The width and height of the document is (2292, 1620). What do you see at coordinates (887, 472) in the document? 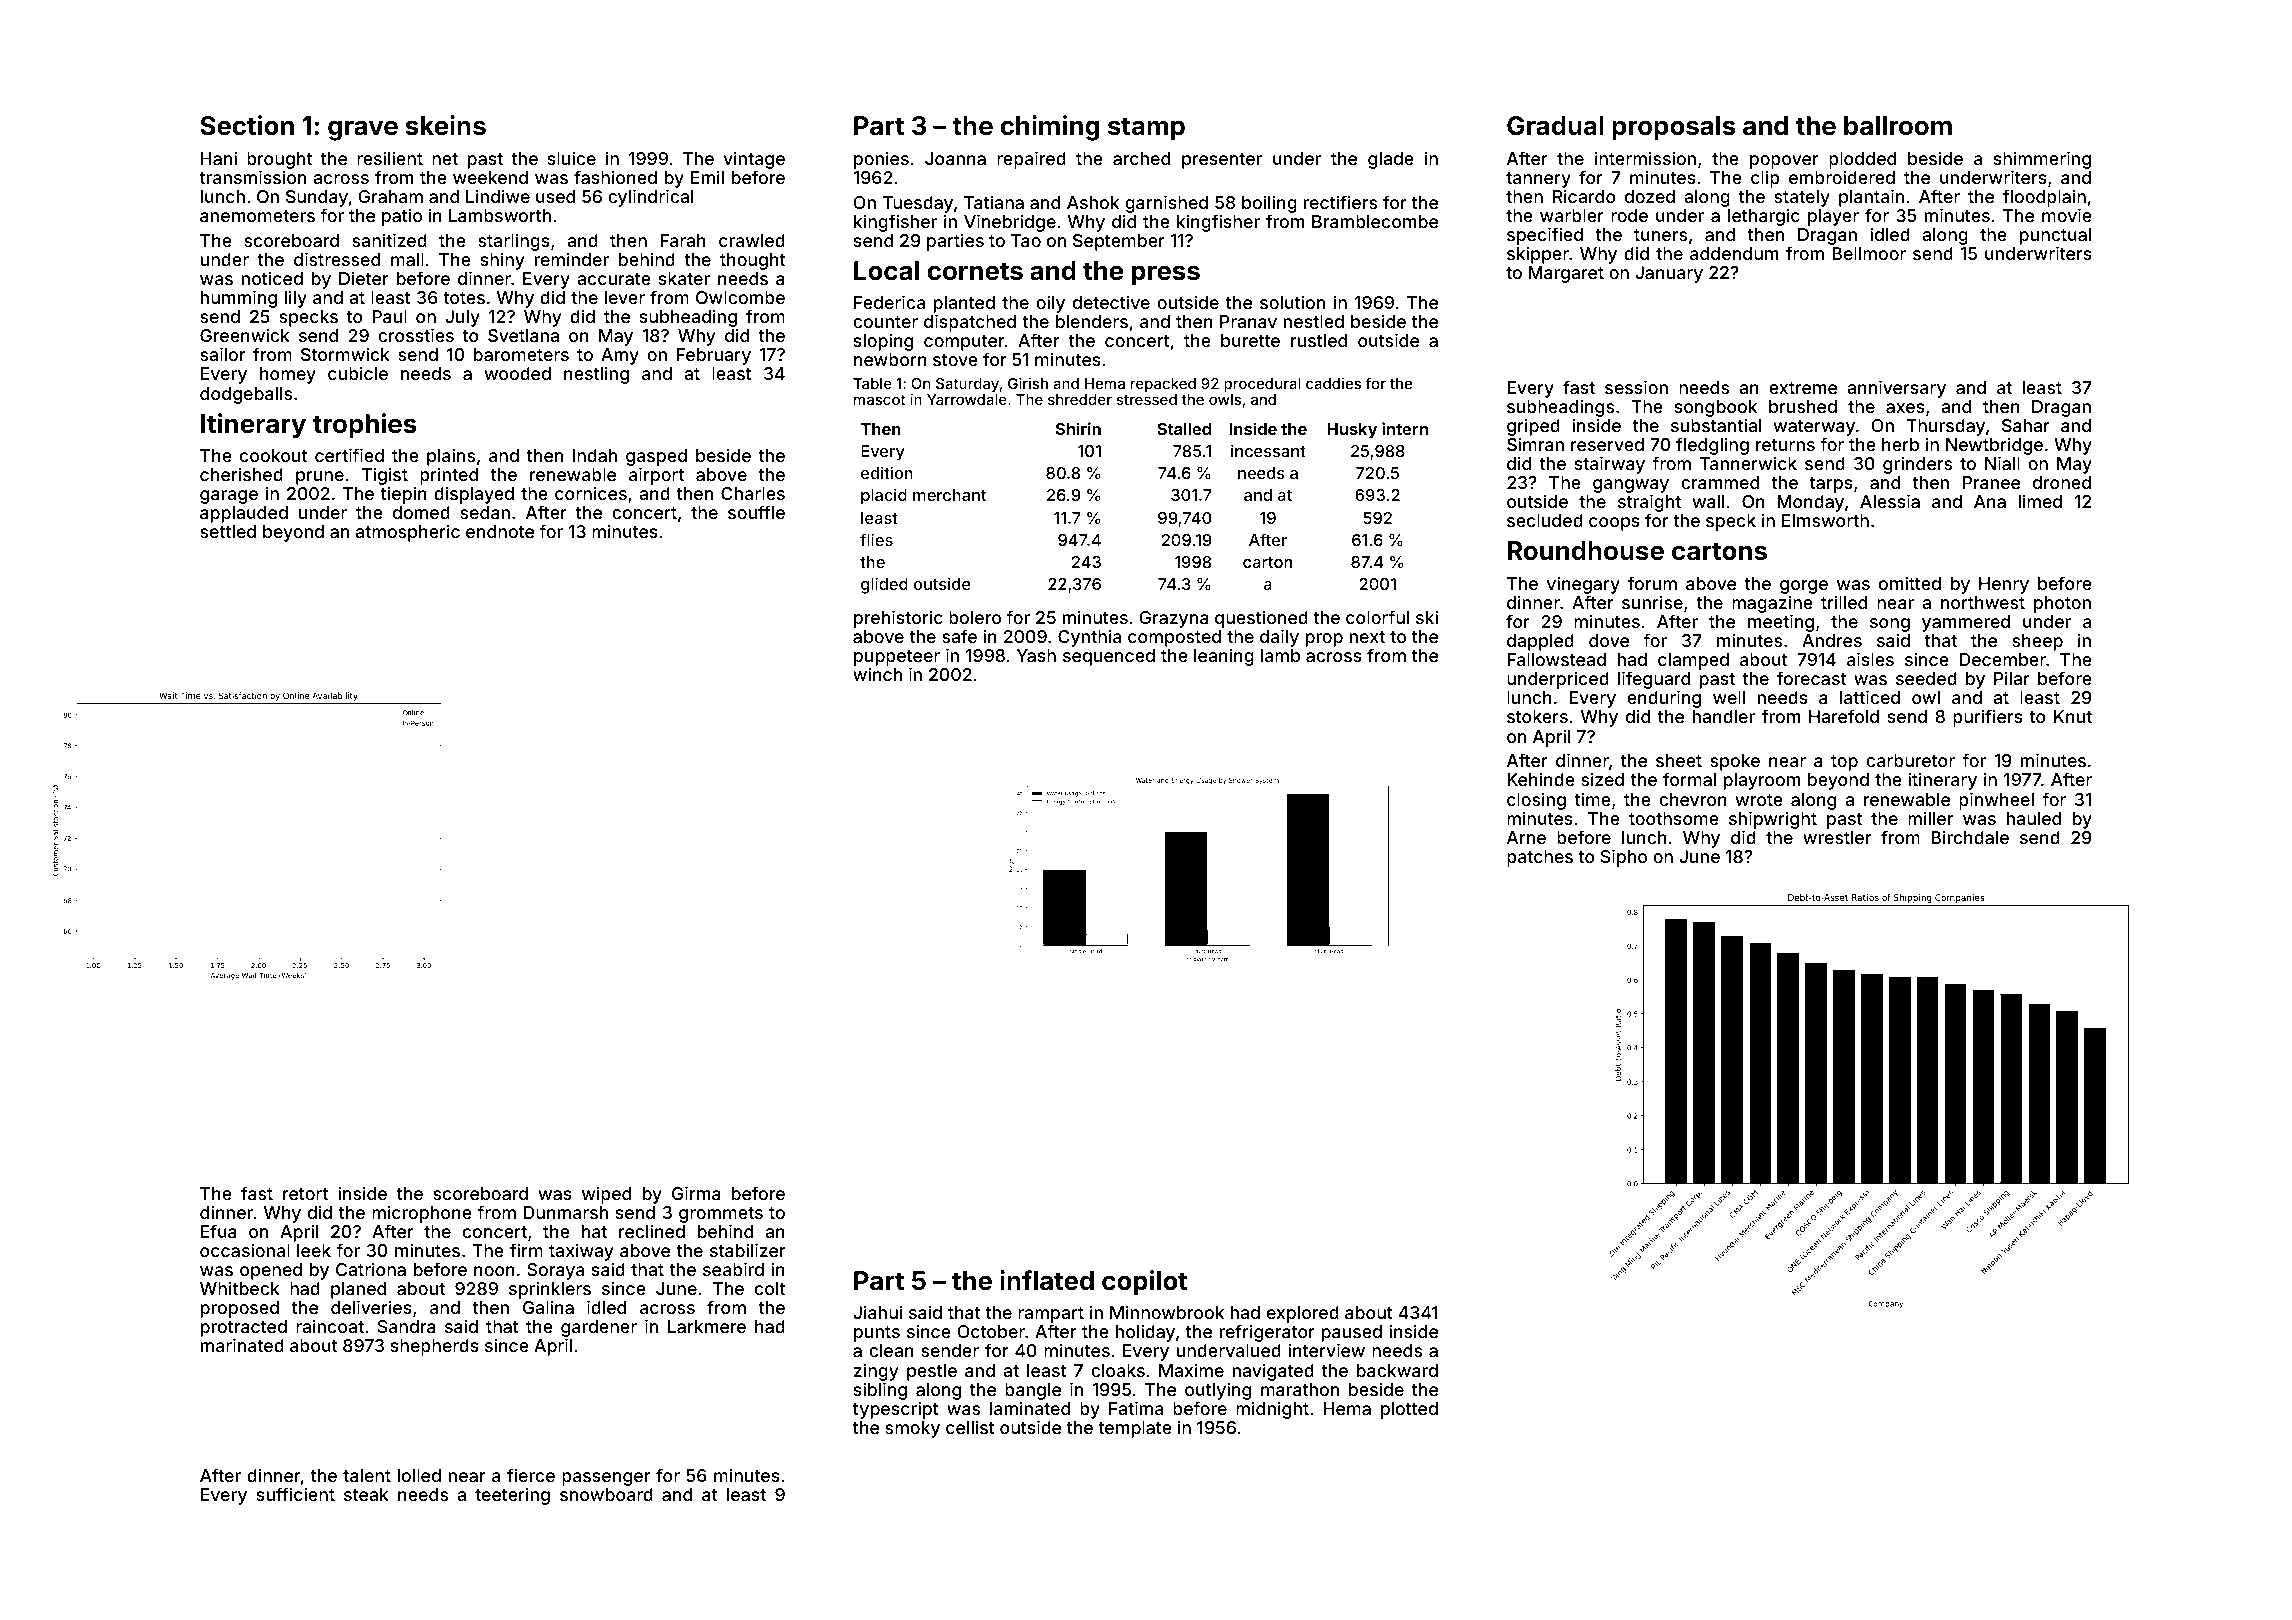
I see `edition` at bounding box center [887, 472].
